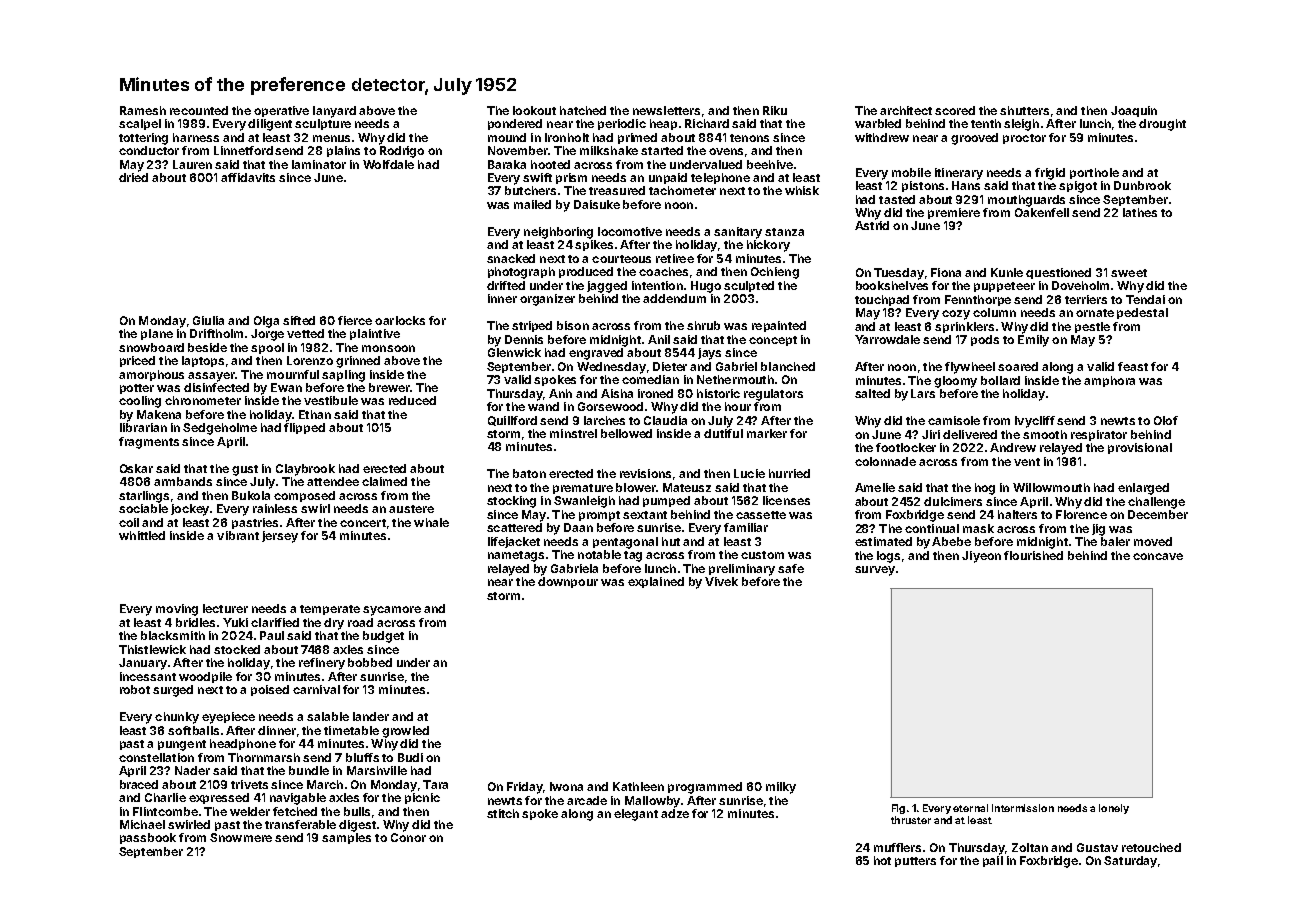 This image has width=1308, height=924. What do you see at coordinates (721, 581) in the image?
I see `Vivek` at bounding box center [721, 581].
